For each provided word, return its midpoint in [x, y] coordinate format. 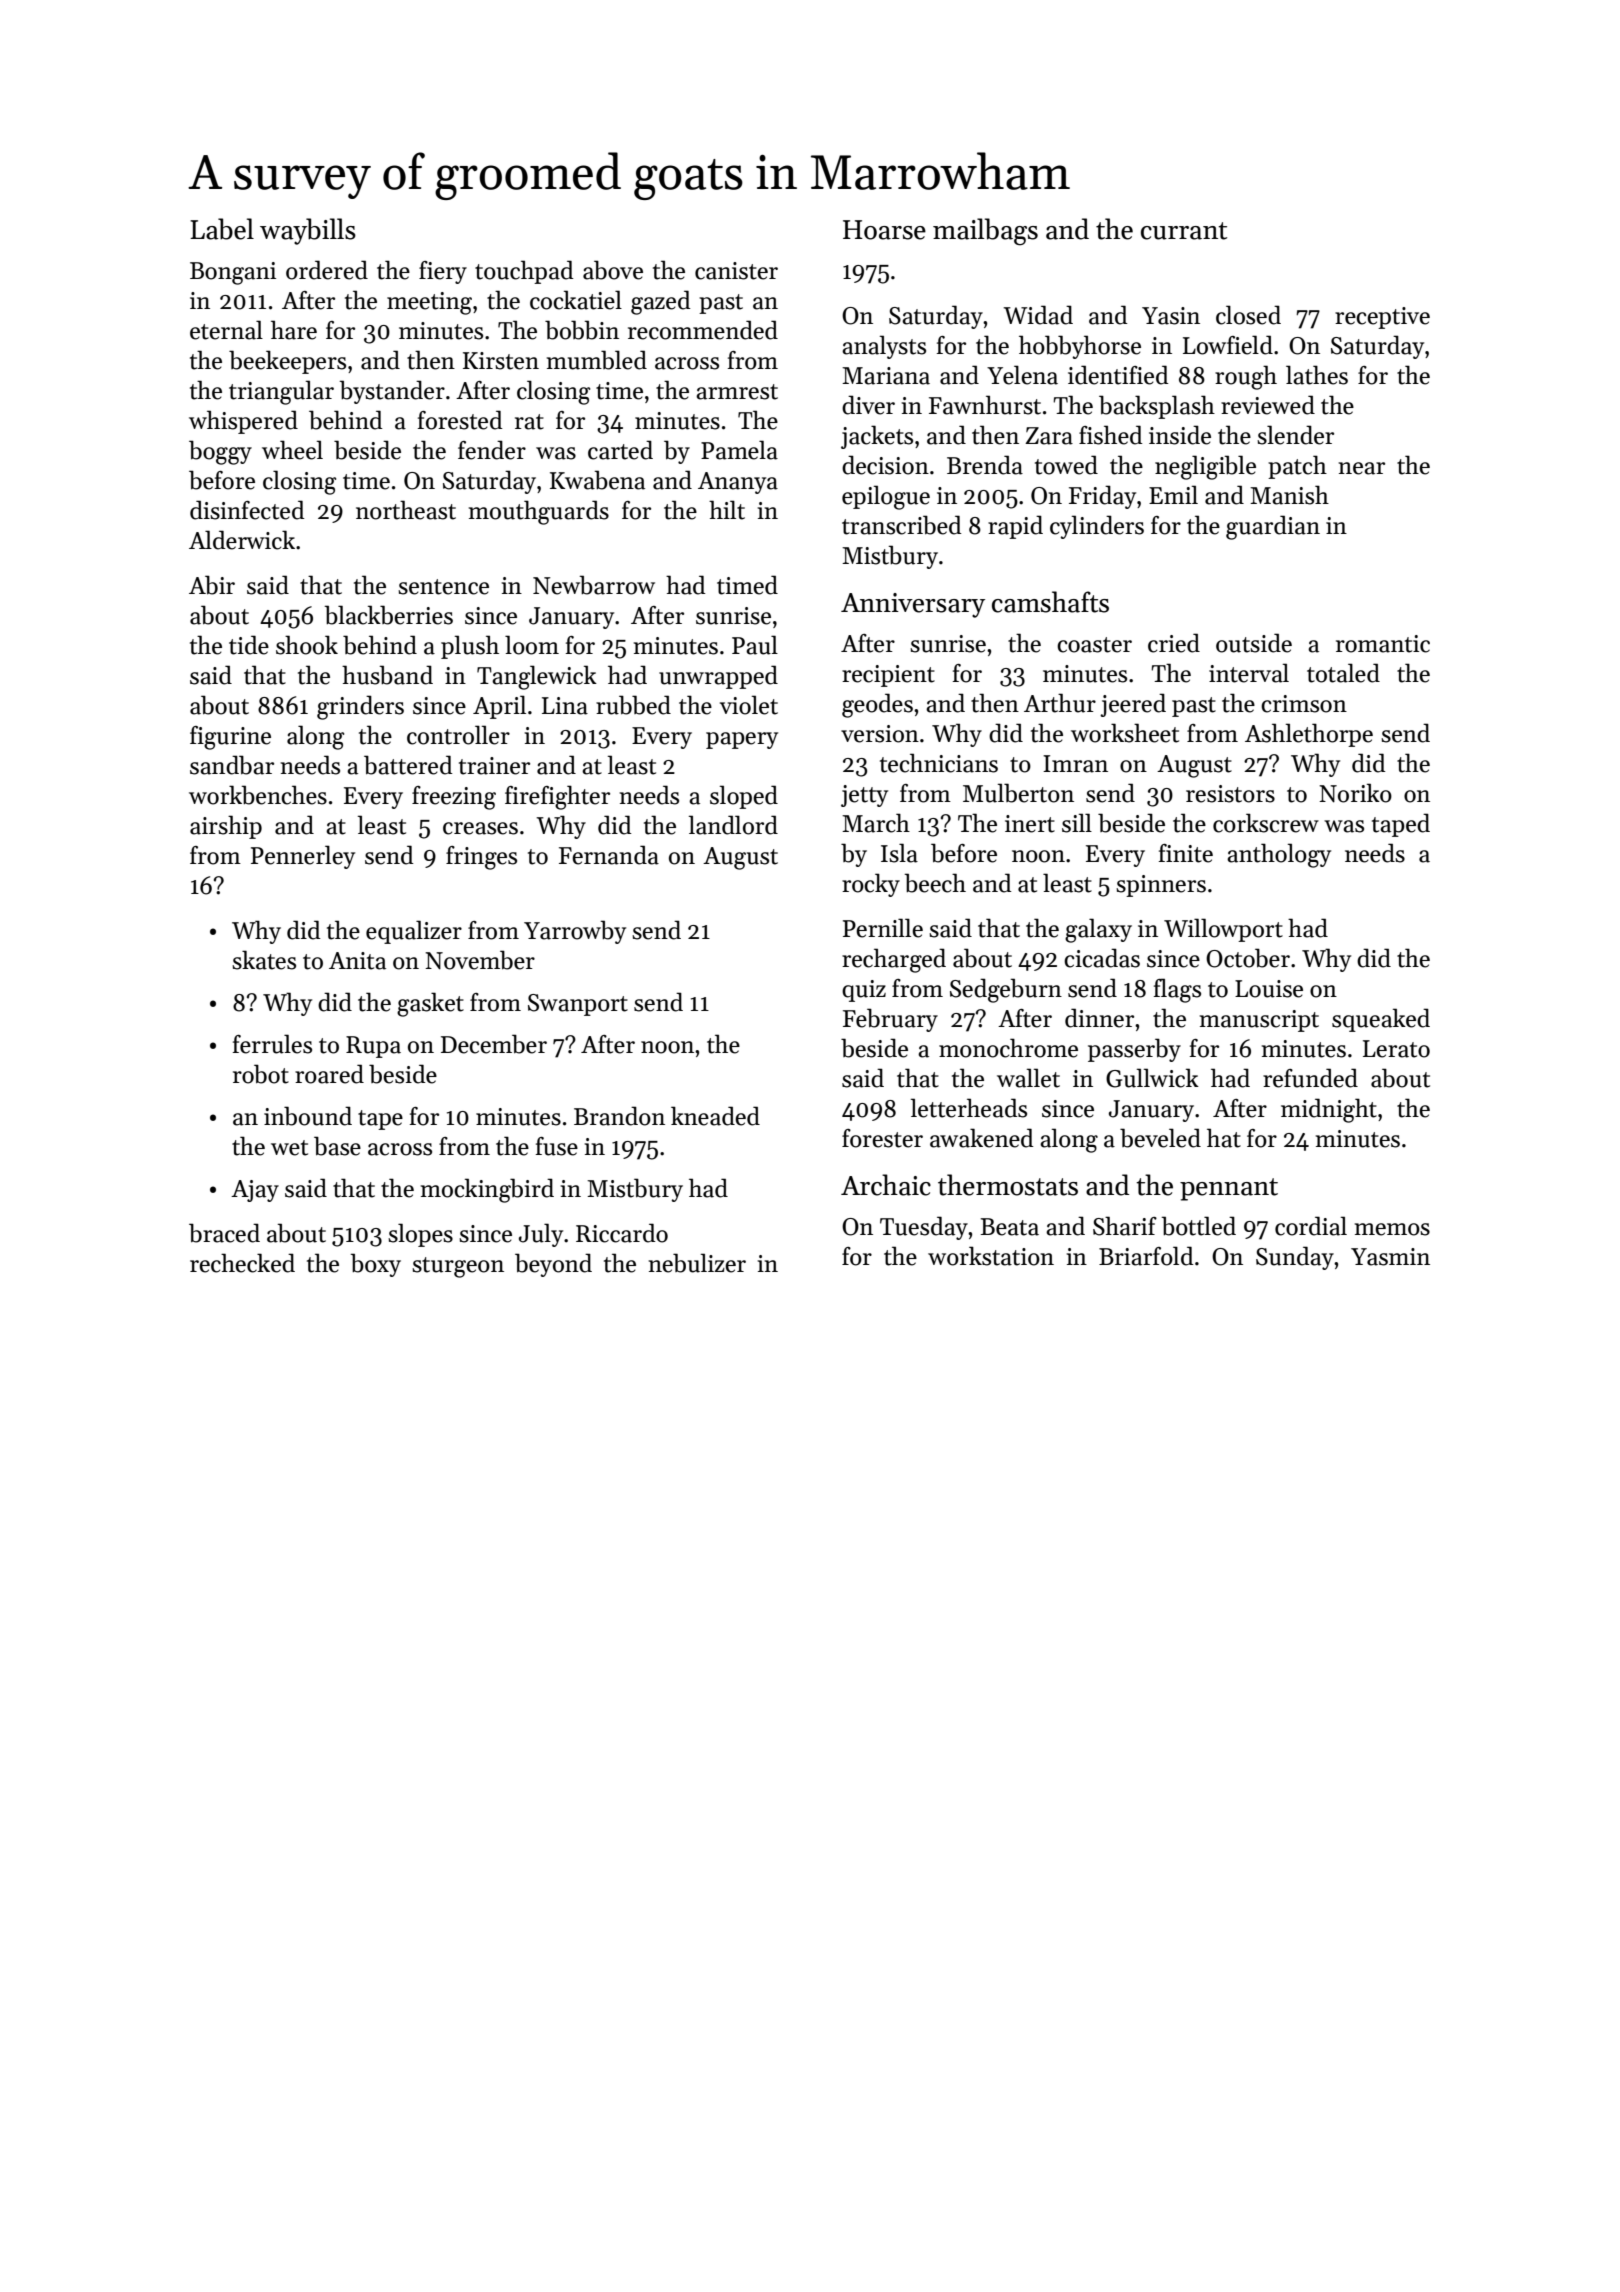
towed [1066, 465]
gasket [430, 1004]
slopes [420, 1235]
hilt [727, 510]
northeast [406, 510]
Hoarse [884, 230]
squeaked [1381, 1020]
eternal [226, 330]
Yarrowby [575, 932]
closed [1248, 315]
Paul [755, 645]
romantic [1383, 644]
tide [249, 645]
